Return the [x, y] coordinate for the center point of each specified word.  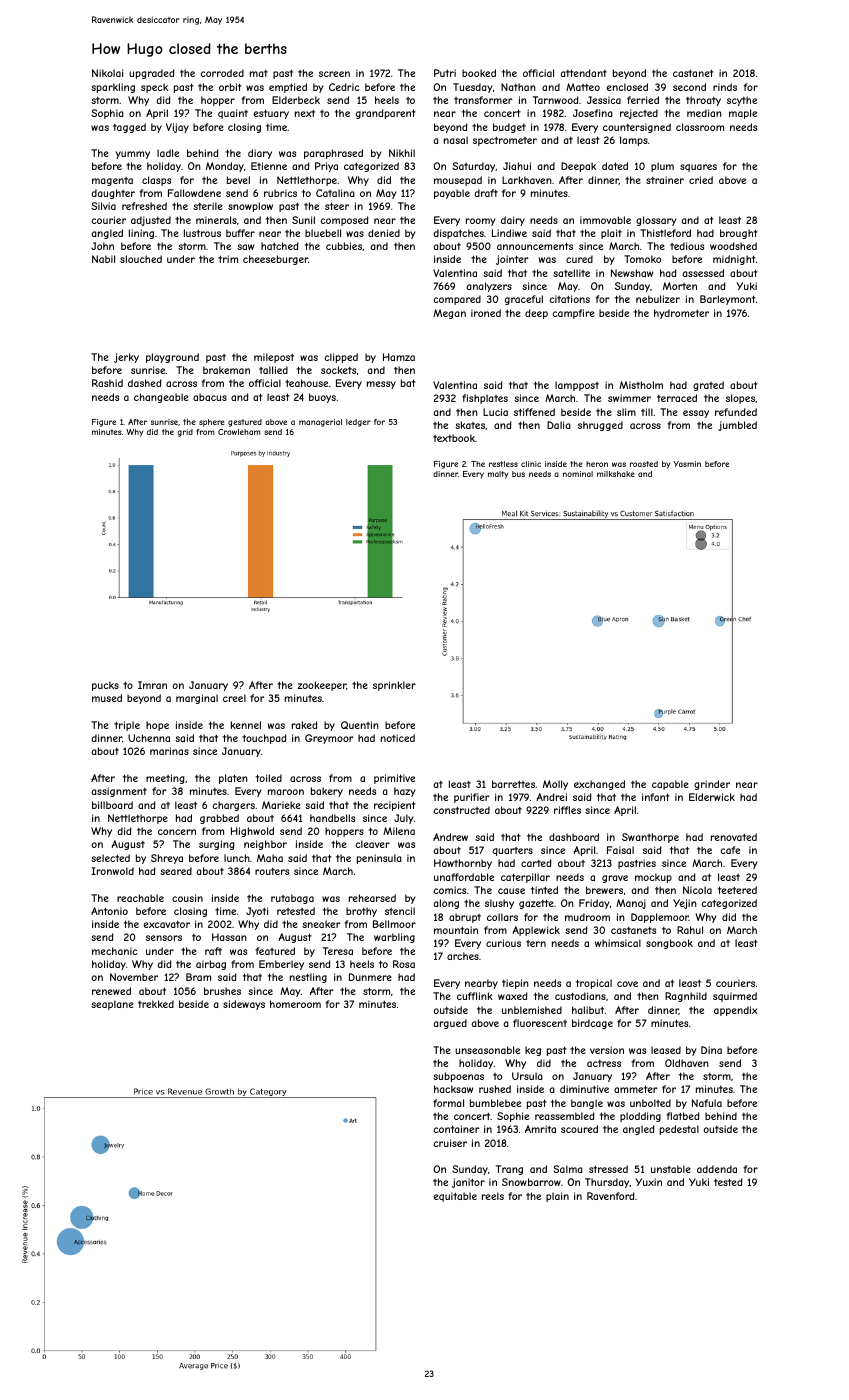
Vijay [177, 128]
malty [498, 475]
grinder [712, 785]
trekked [156, 1004]
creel [234, 698]
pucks [105, 686]
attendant [583, 73]
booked [479, 73]
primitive [394, 779]
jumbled [737, 426]
